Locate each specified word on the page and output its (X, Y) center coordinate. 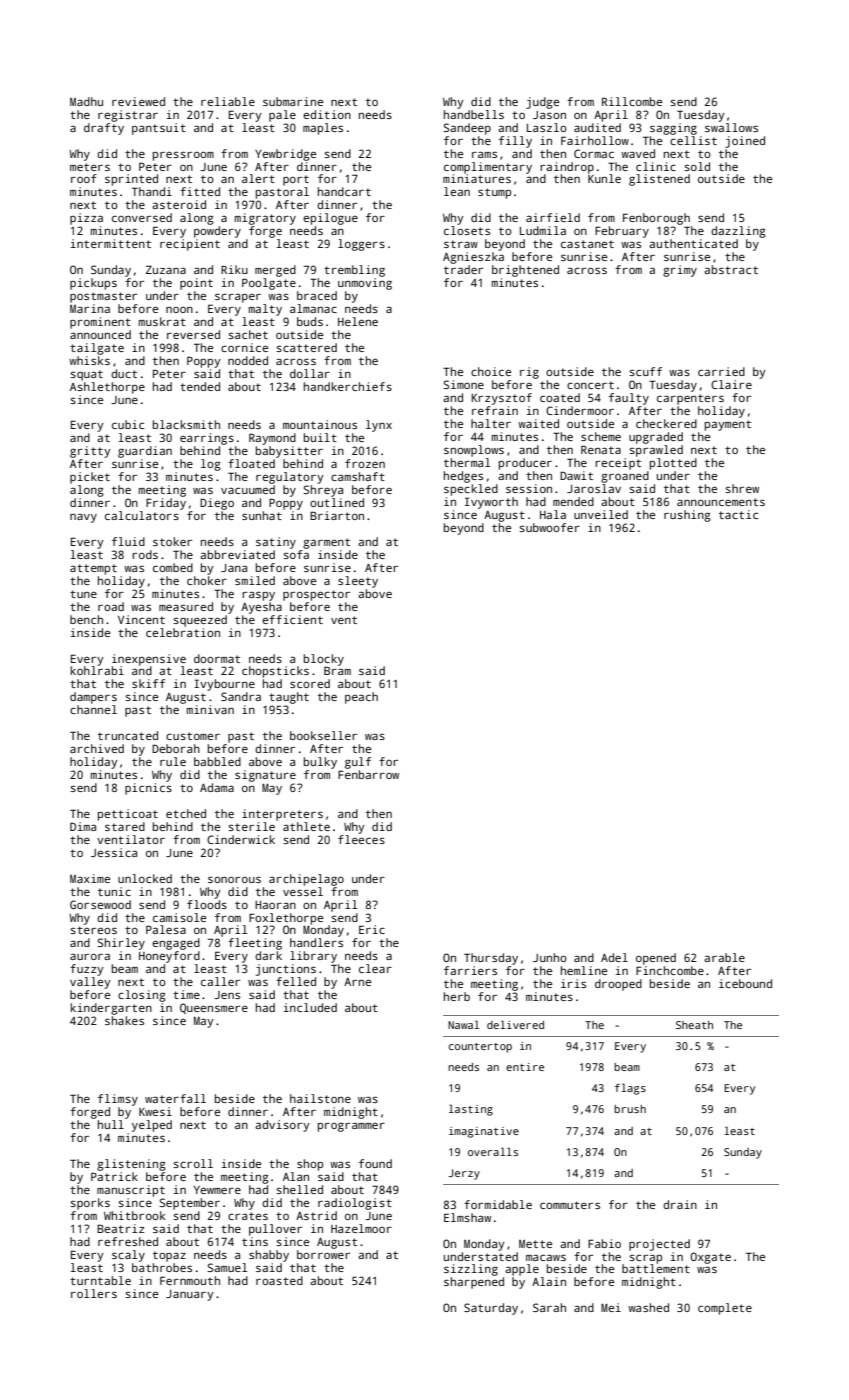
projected (659, 1245)
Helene (358, 321)
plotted (673, 464)
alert (258, 178)
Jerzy (464, 1174)
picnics (148, 789)
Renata (601, 449)
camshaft (358, 476)
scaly (128, 1256)
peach (361, 698)
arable (724, 957)
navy (83, 518)
